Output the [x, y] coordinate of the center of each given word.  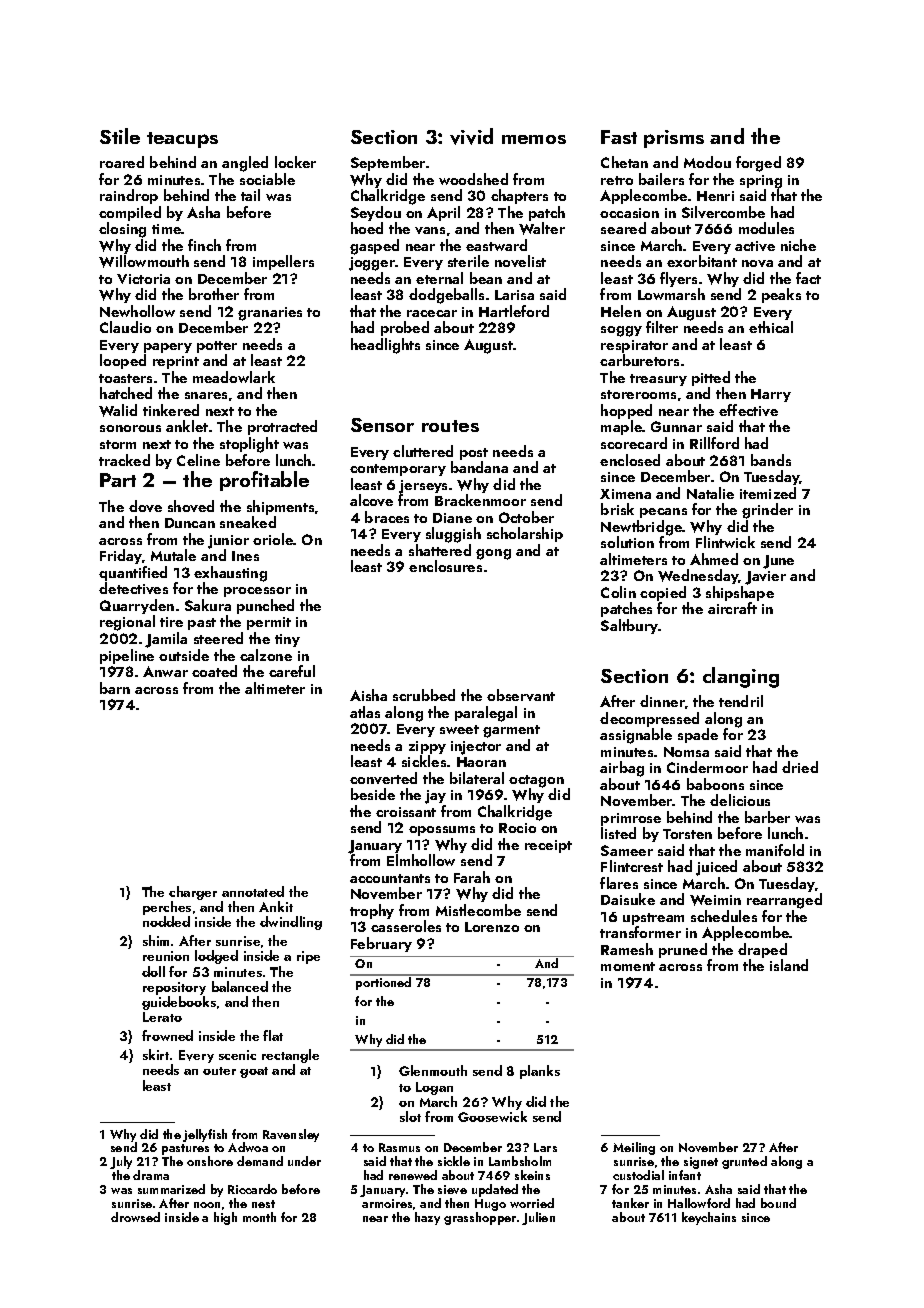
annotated [253, 891]
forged [758, 164]
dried [800, 767]
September [388, 163]
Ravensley [291, 1135]
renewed [413, 1175]
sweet [459, 729]
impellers [283, 262]
